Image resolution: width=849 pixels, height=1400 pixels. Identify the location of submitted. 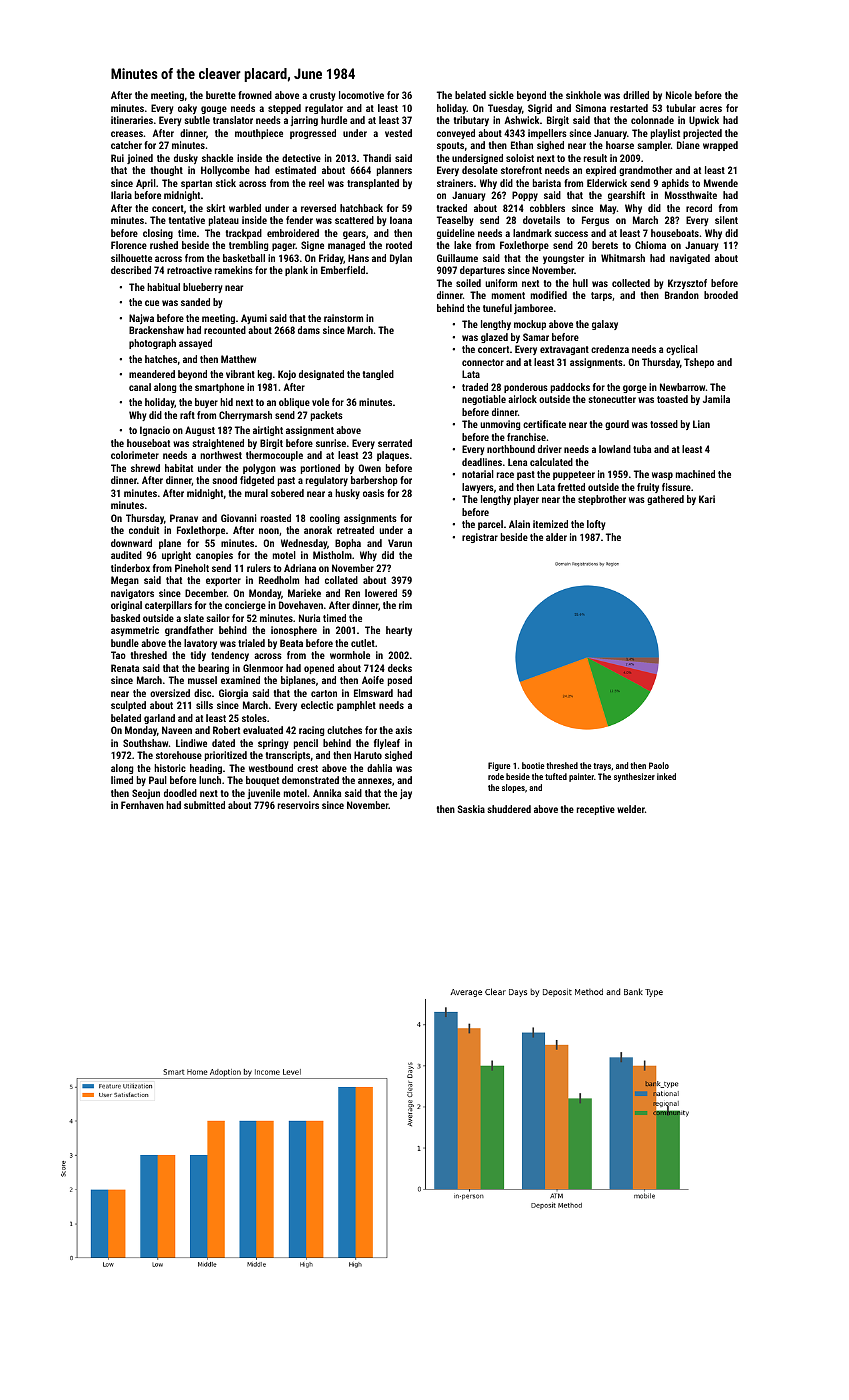
(204, 805).
